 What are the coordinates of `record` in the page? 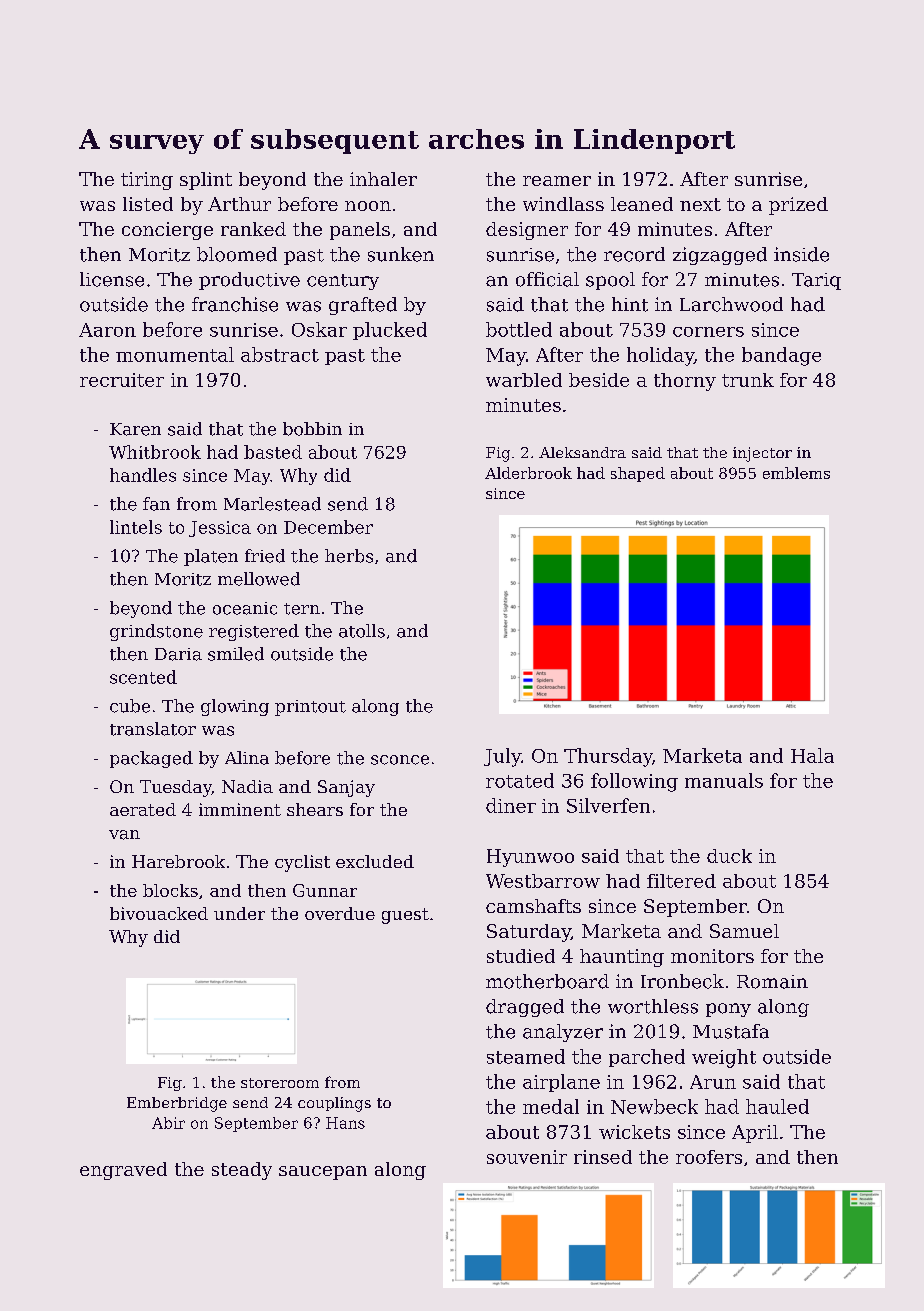 It's located at (634, 254).
